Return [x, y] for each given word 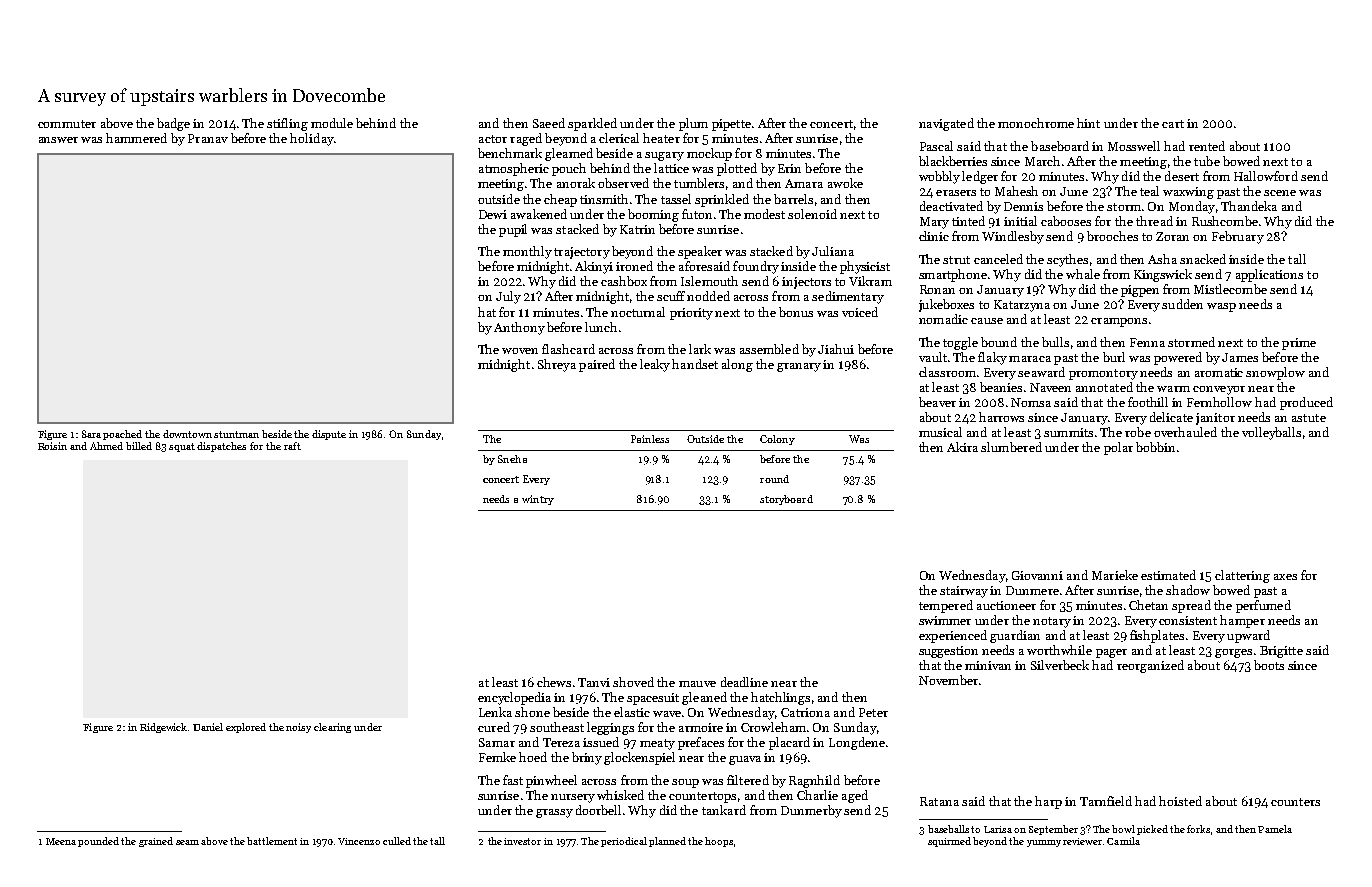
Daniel [208, 727]
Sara [91, 434]
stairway [964, 592]
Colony [777, 440]
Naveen [1050, 387]
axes [1285, 577]
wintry [538, 500]
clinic [934, 236]
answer [58, 140]
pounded [98, 842]
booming [653, 215]
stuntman [236, 434]
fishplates [1157, 636]
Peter [873, 712]
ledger [980, 177]
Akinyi [594, 267]
